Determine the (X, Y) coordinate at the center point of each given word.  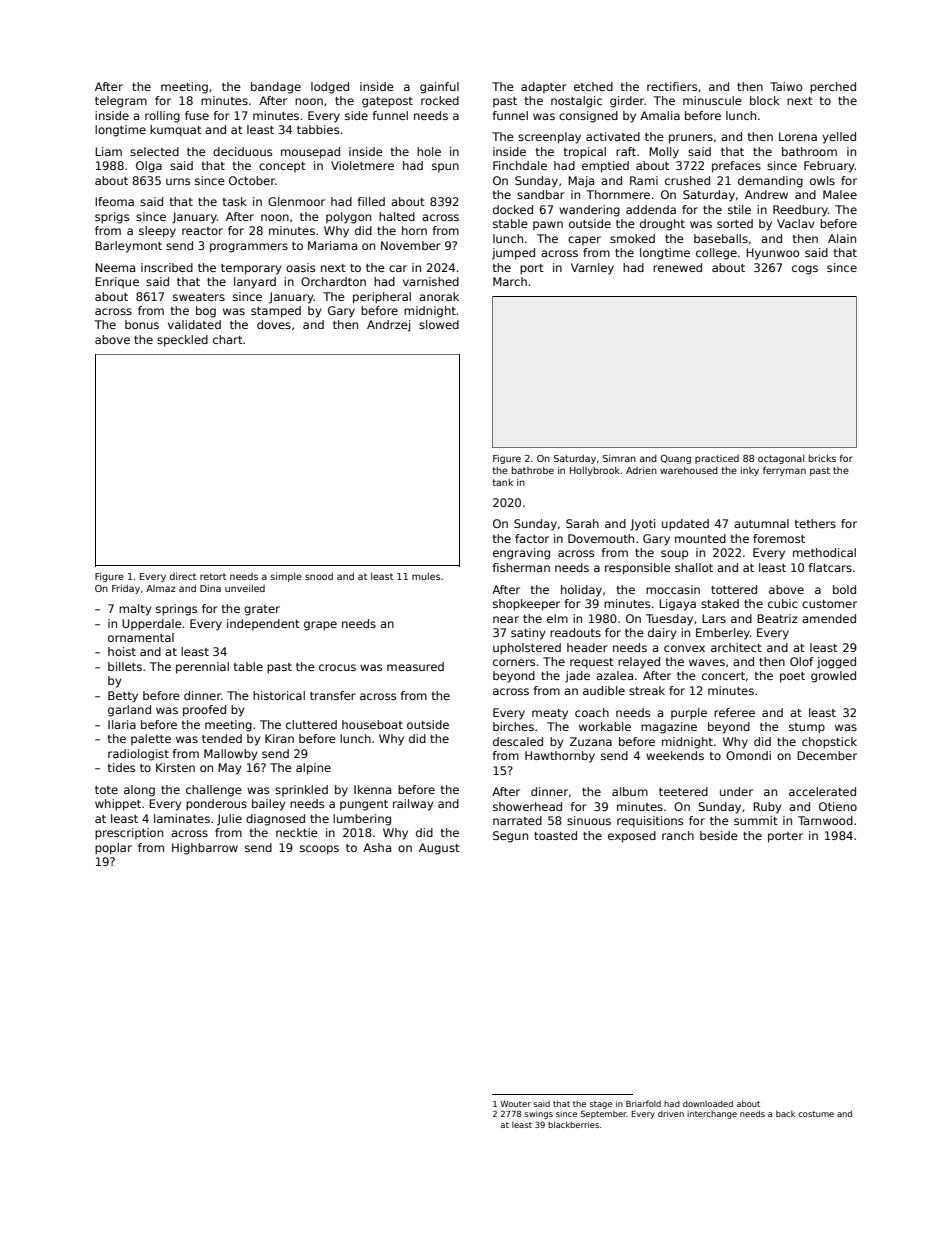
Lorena (798, 136)
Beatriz (777, 618)
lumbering (362, 820)
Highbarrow (205, 849)
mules (426, 576)
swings (539, 1115)
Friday (126, 589)
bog (206, 312)
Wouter (515, 1104)
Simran (619, 458)
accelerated (822, 791)
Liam (108, 151)
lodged (330, 88)
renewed (677, 267)
